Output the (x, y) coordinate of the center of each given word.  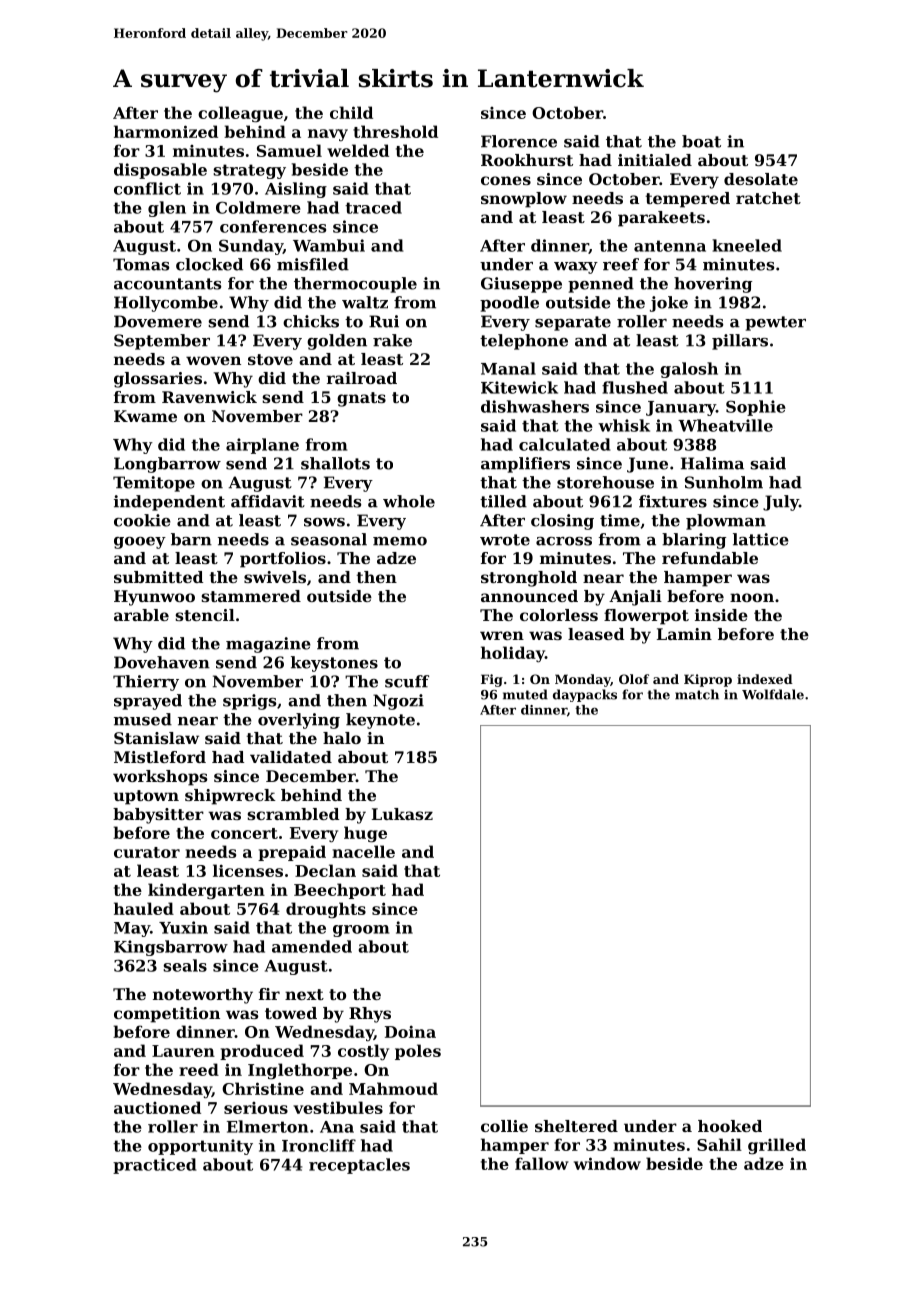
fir (269, 994)
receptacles (359, 1166)
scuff (407, 681)
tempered (687, 200)
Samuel (289, 150)
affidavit (268, 501)
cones (506, 180)
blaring (694, 541)
